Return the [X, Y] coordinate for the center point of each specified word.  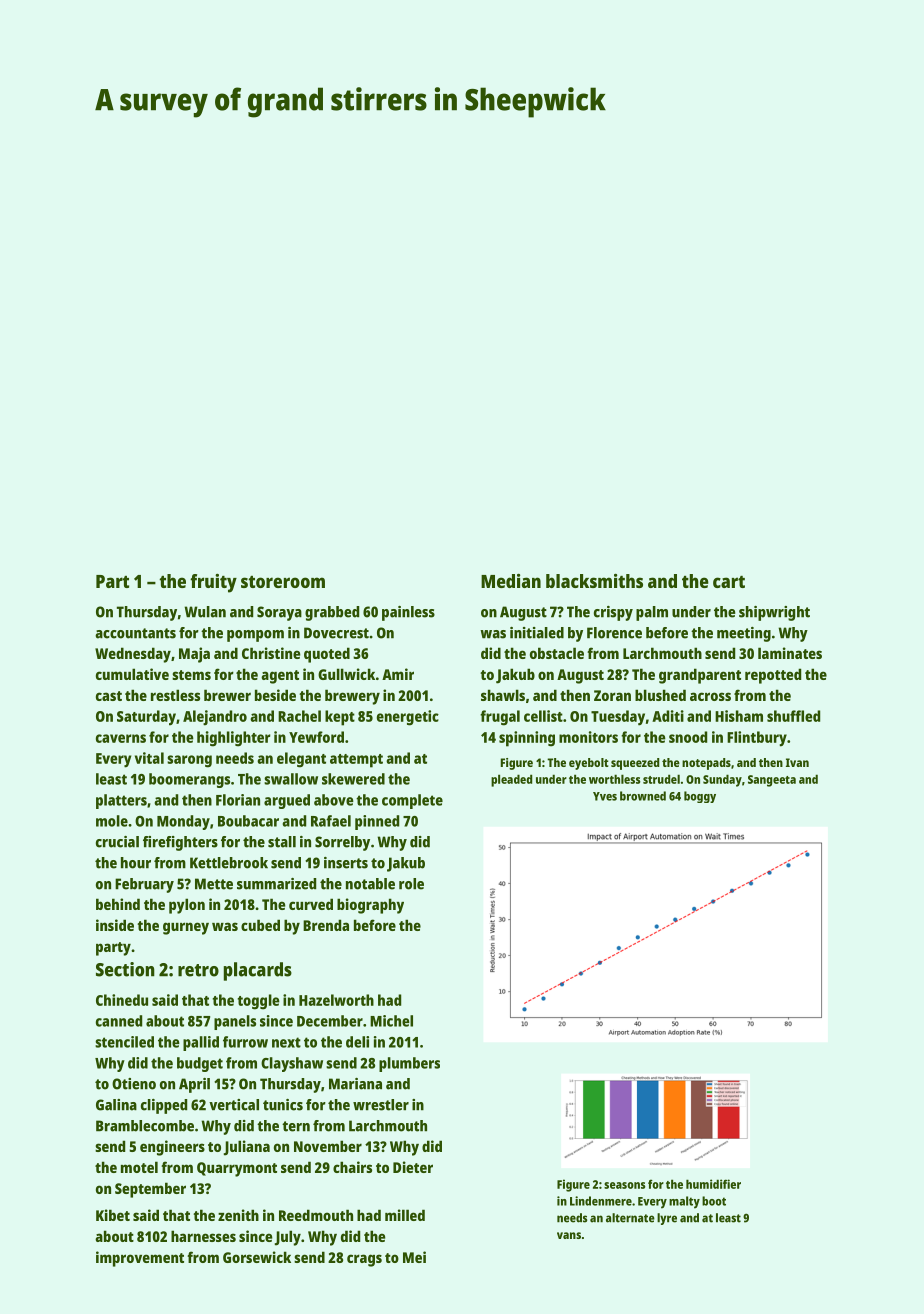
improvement [140, 1259]
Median [511, 581]
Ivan [797, 762]
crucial [117, 842]
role [411, 884]
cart [729, 582]
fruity [213, 583]
